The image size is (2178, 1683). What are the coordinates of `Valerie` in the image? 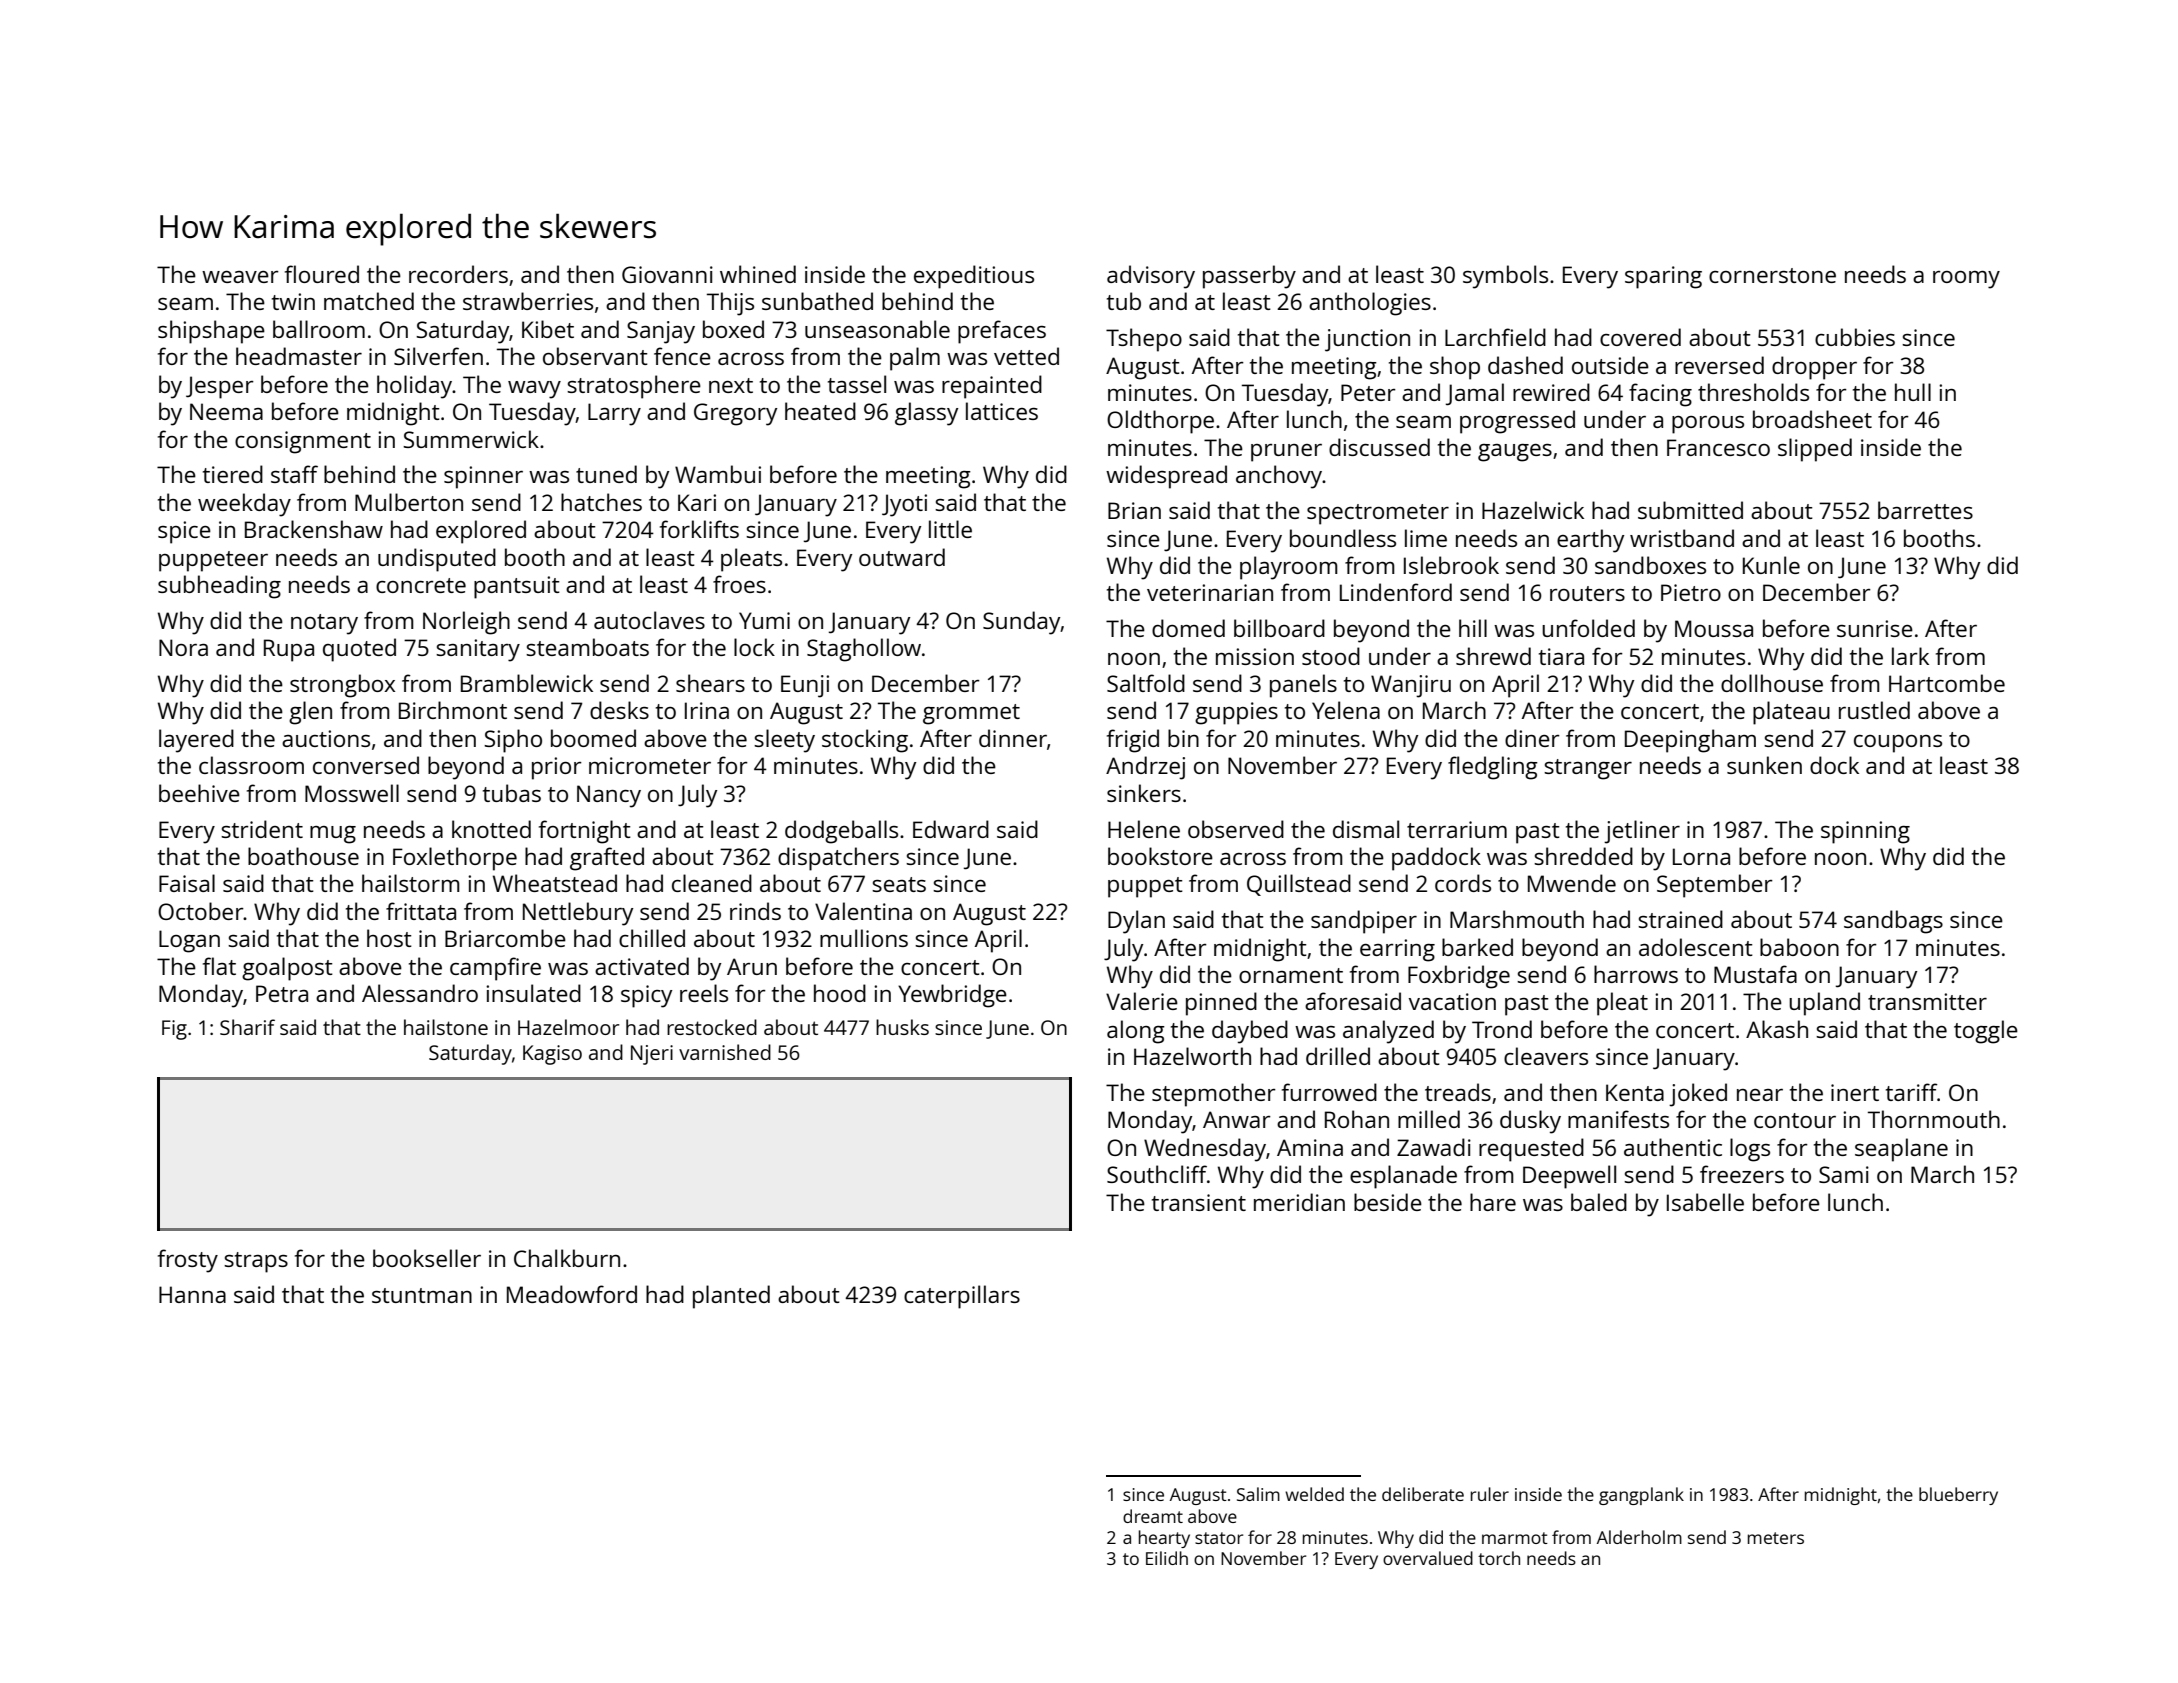 It's located at (1142, 1001).
